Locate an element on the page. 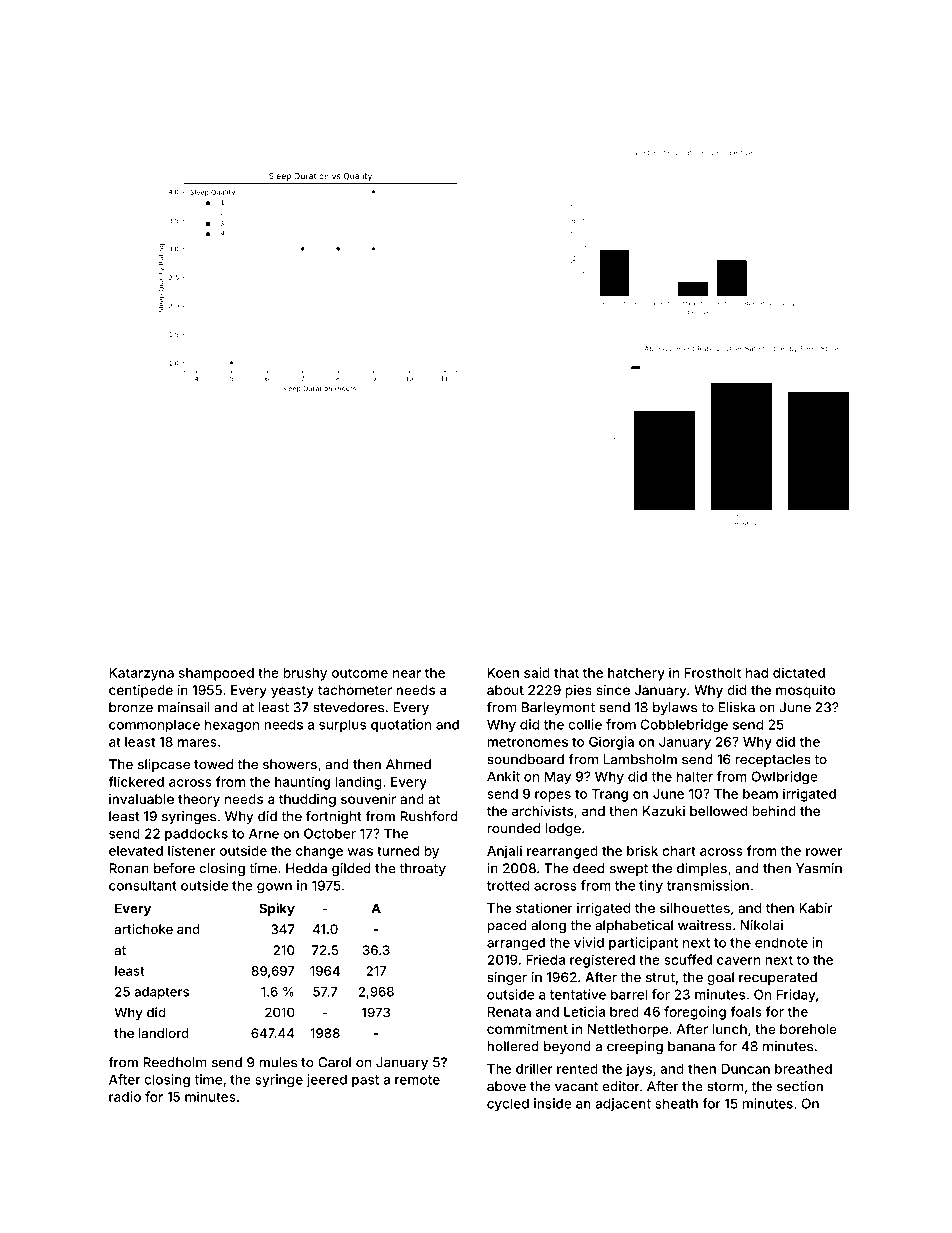  borehole is located at coordinates (808, 1029).
